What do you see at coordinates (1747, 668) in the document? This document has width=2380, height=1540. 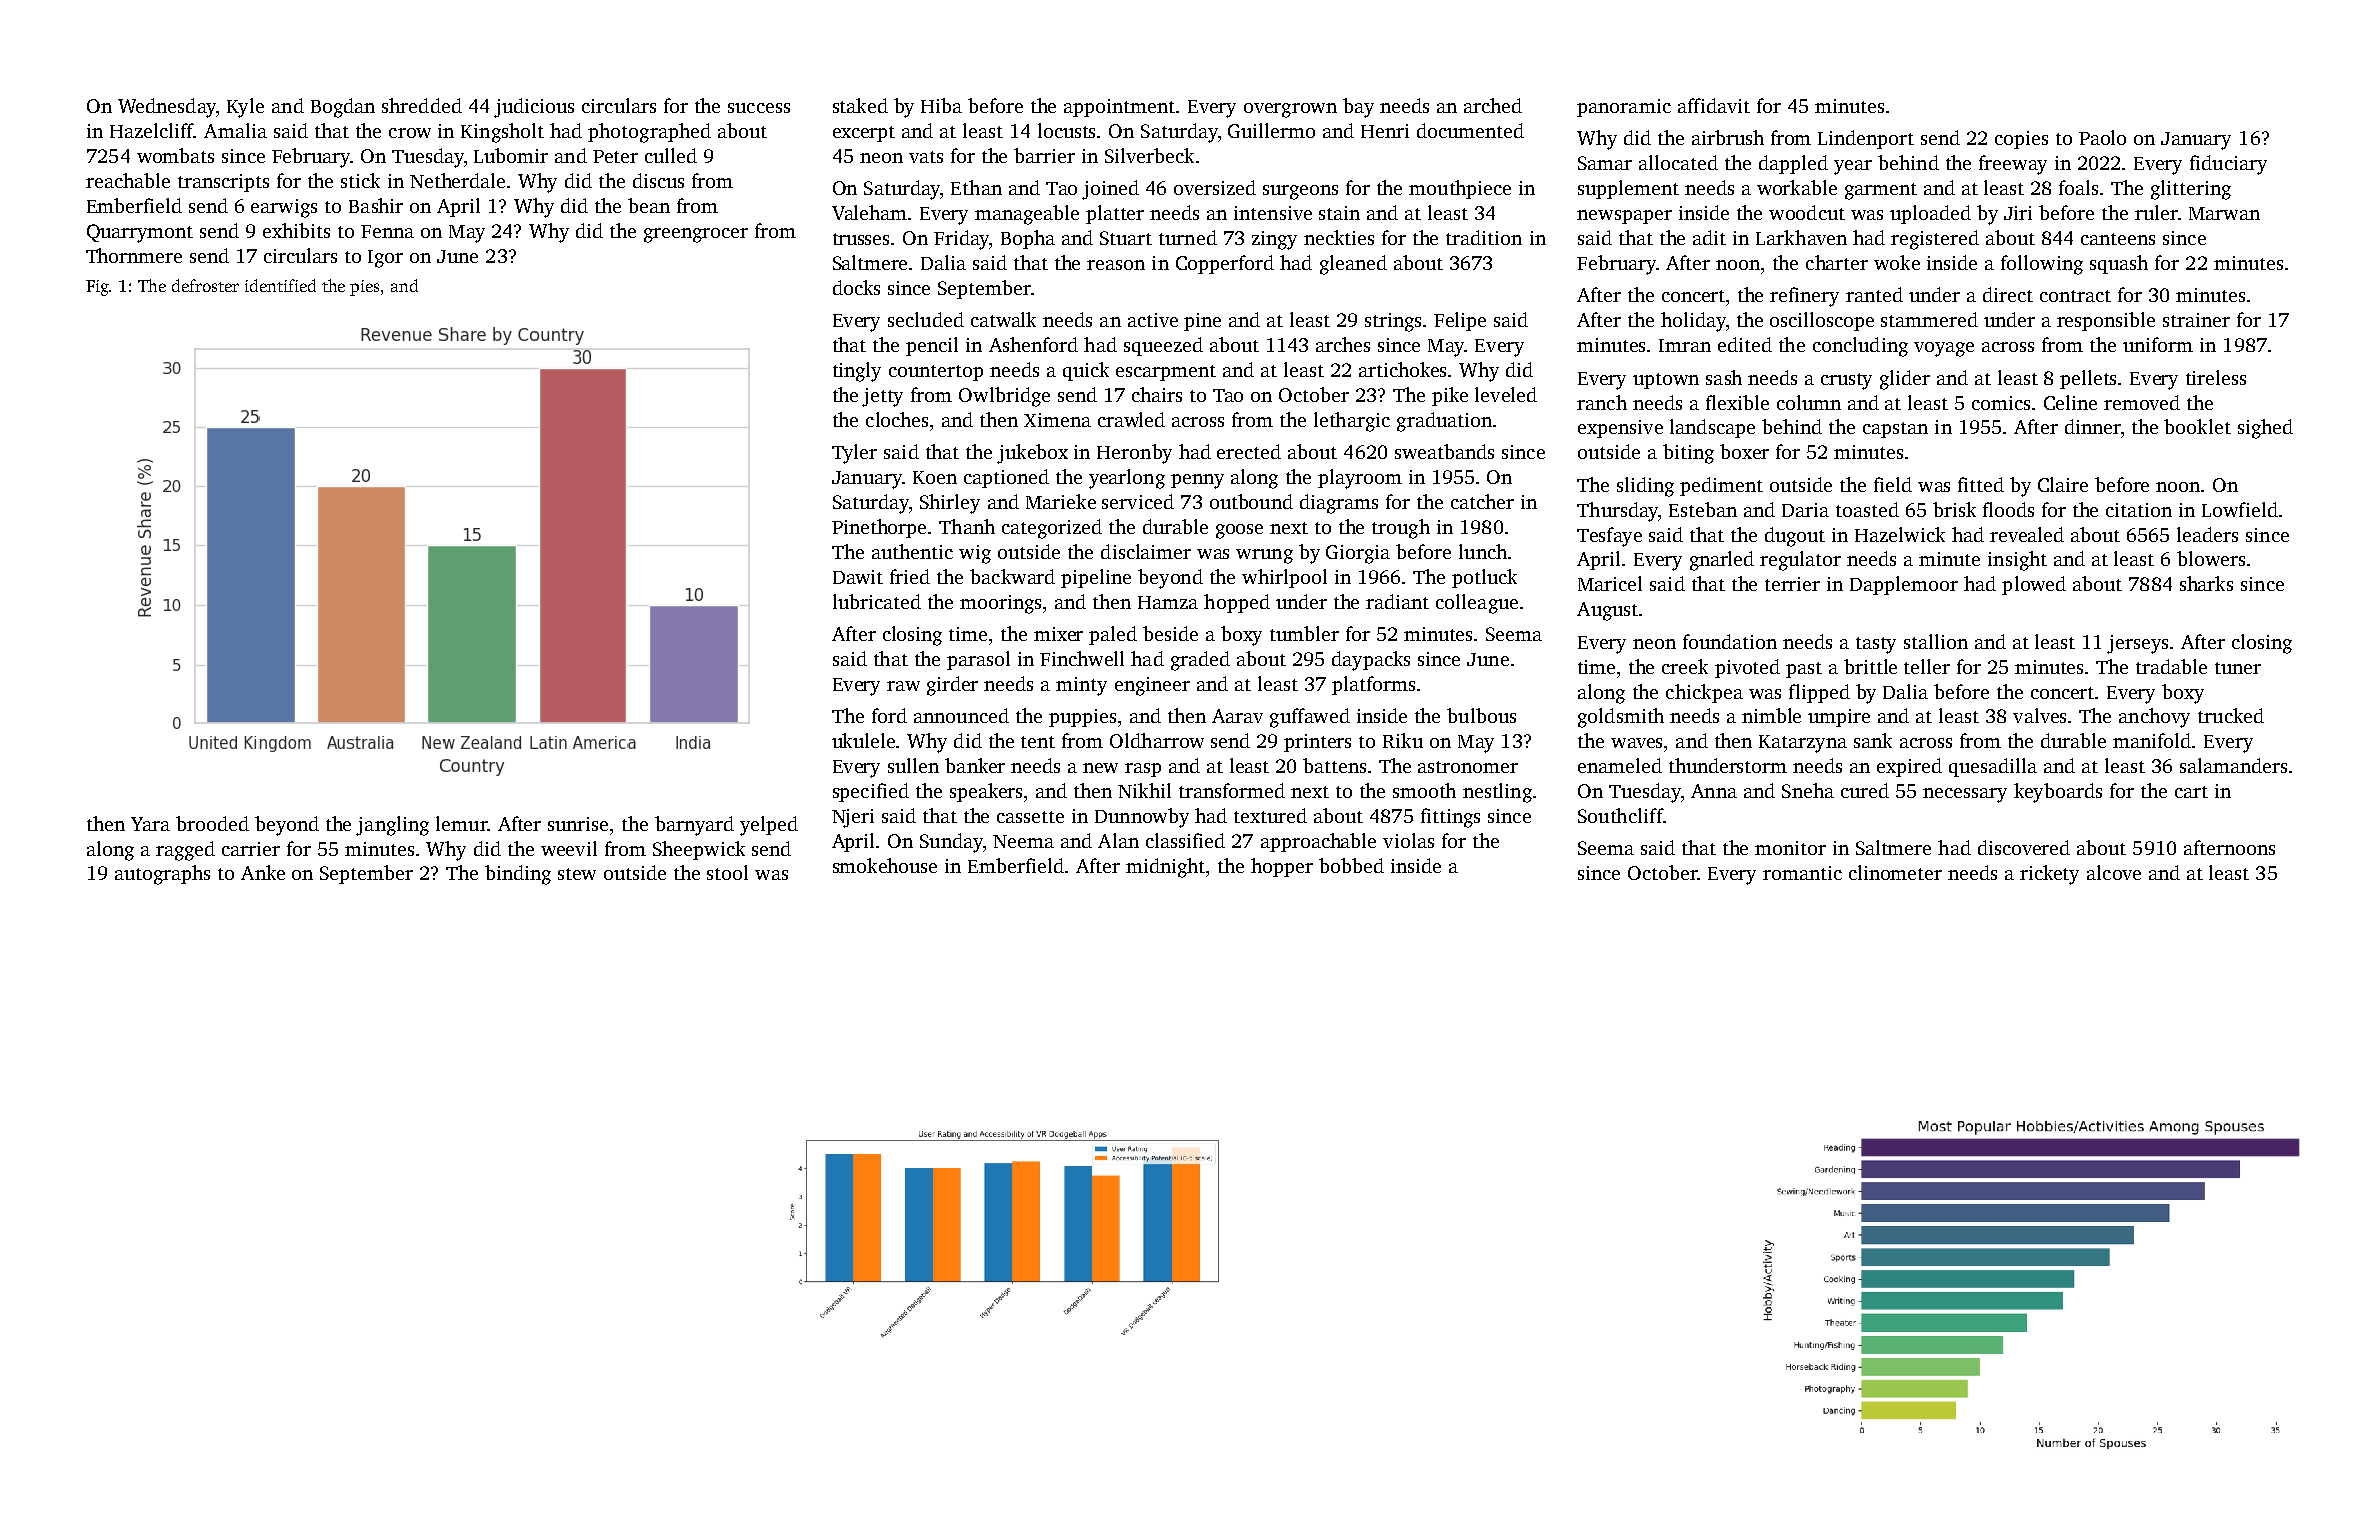 I see `pivoted` at bounding box center [1747, 668].
